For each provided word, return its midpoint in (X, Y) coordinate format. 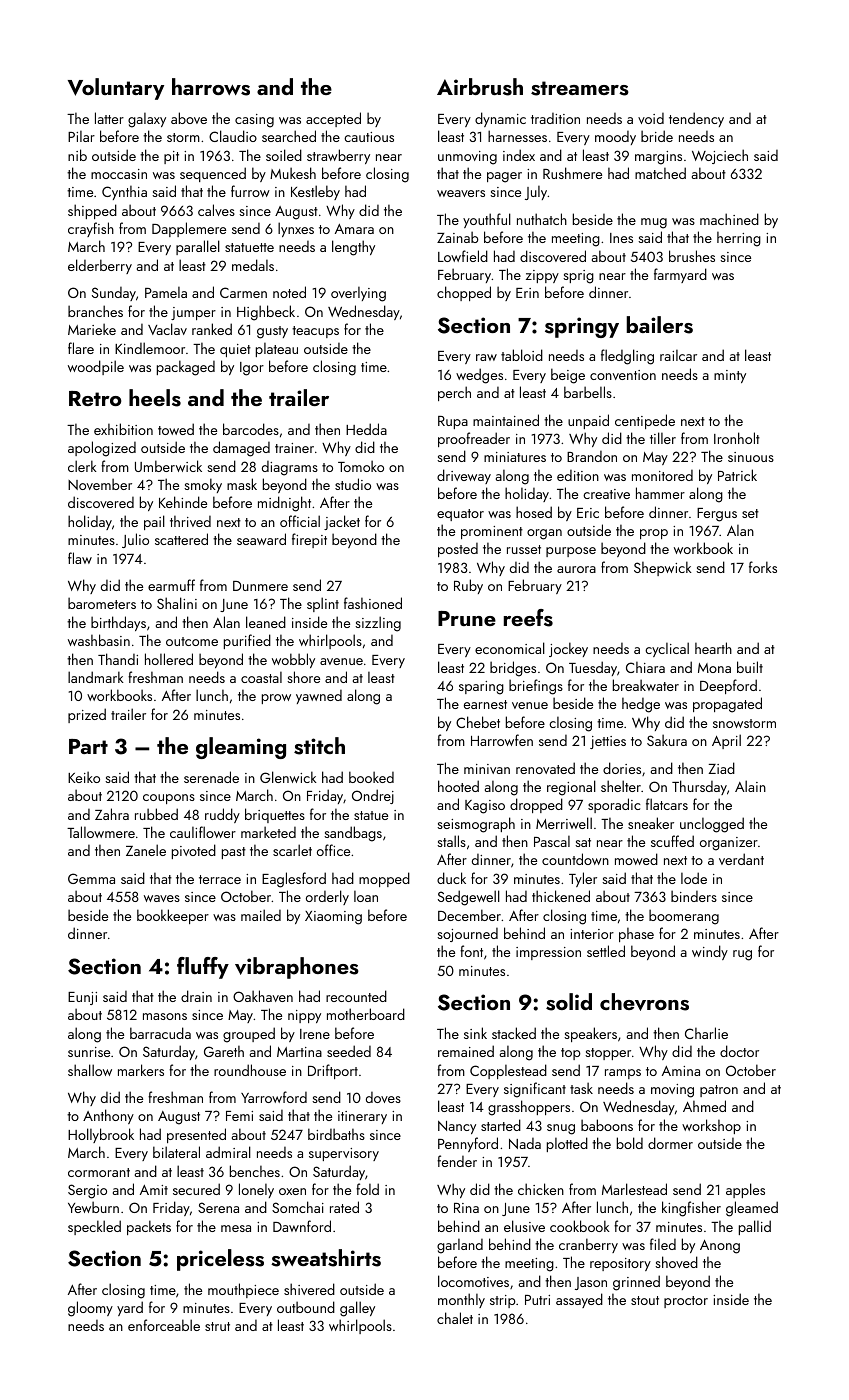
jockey (568, 649)
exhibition (123, 429)
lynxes (296, 229)
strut (217, 1326)
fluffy (203, 968)
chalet (455, 1318)
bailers (659, 325)
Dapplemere (189, 229)
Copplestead (508, 1071)
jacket (342, 522)
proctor (686, 1302)
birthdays (118, 623)
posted (458, 550)
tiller (663, 438)
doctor (739, 1051)
